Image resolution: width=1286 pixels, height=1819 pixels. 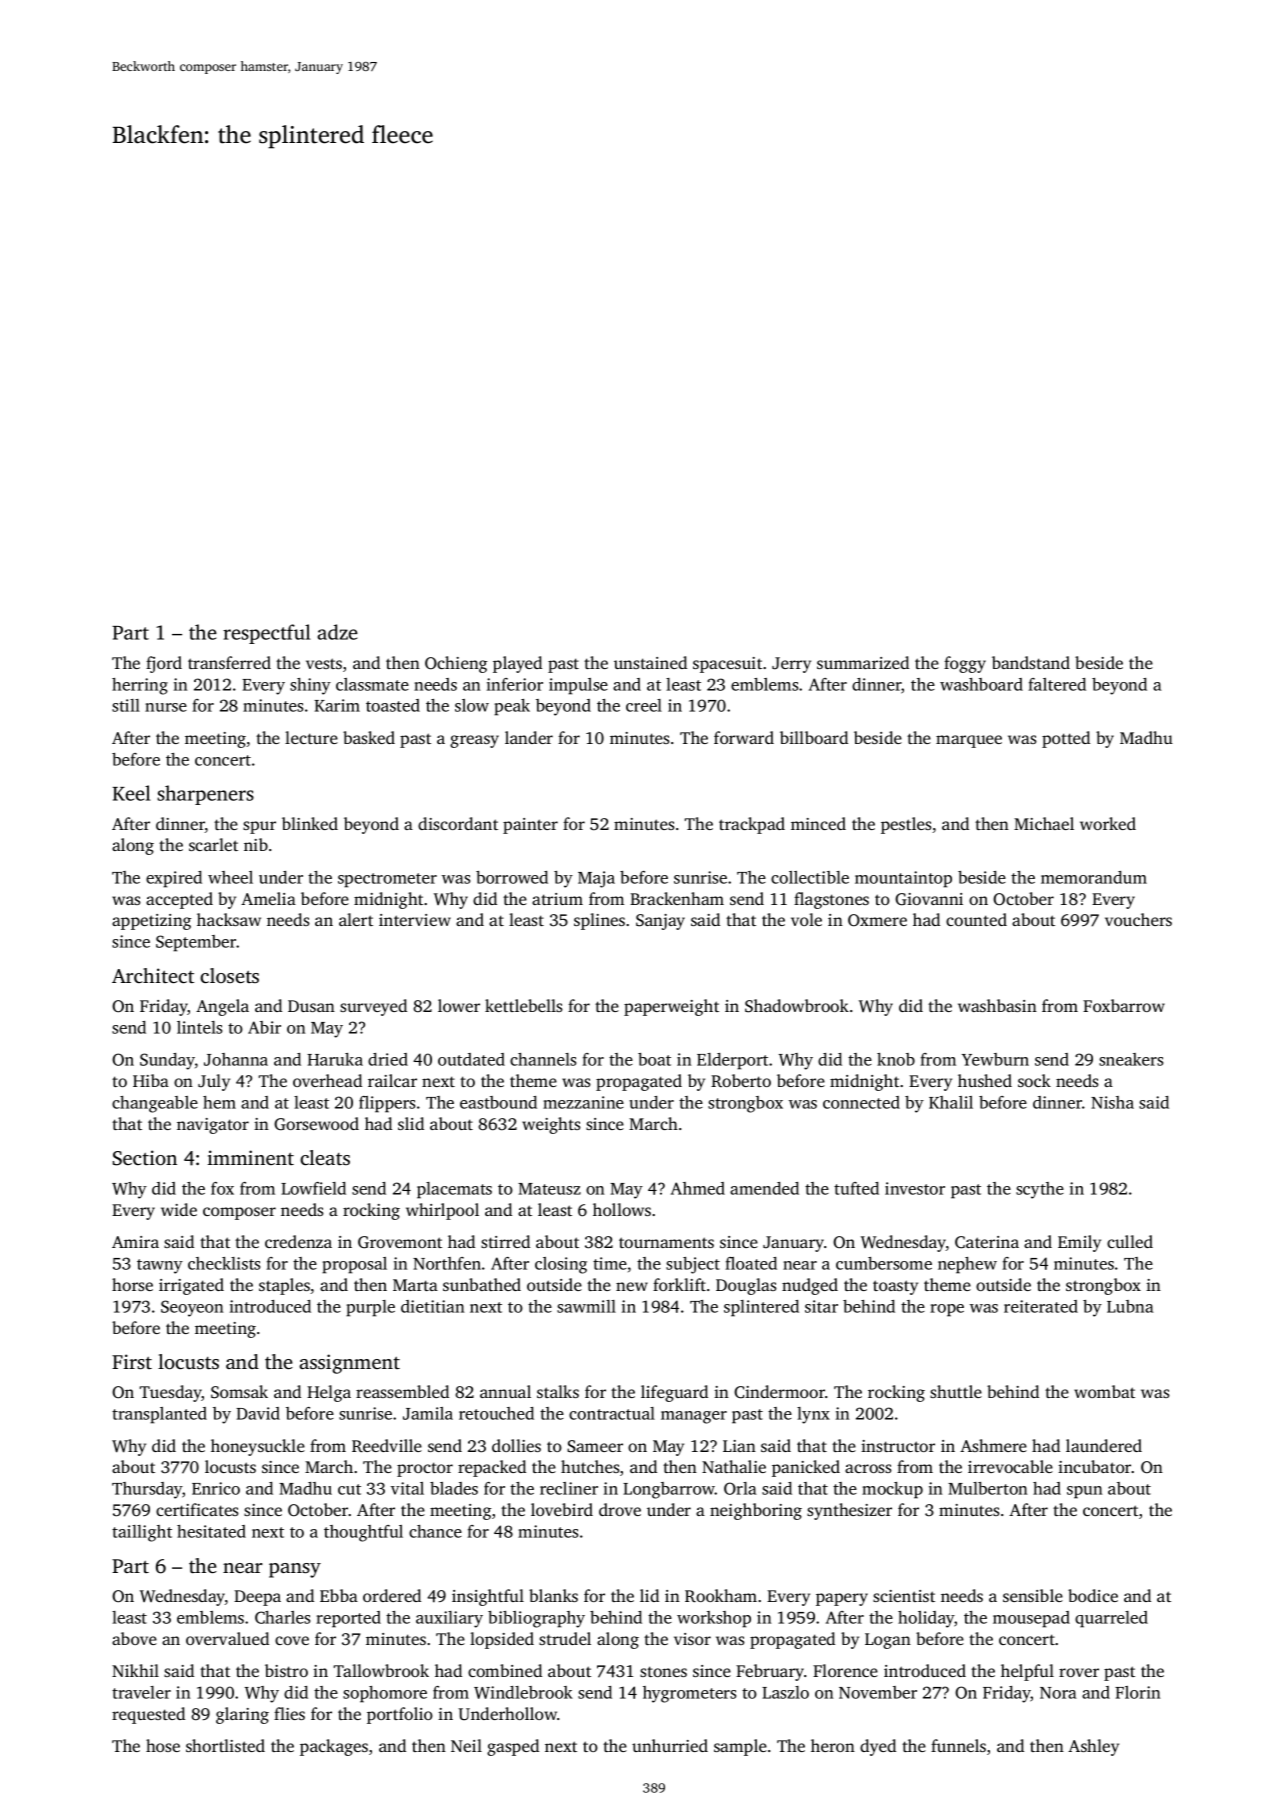 What do you see at coordinates (334, 1747) in the screenshot?
I see `packages` at bounding box center [334, 1747].
